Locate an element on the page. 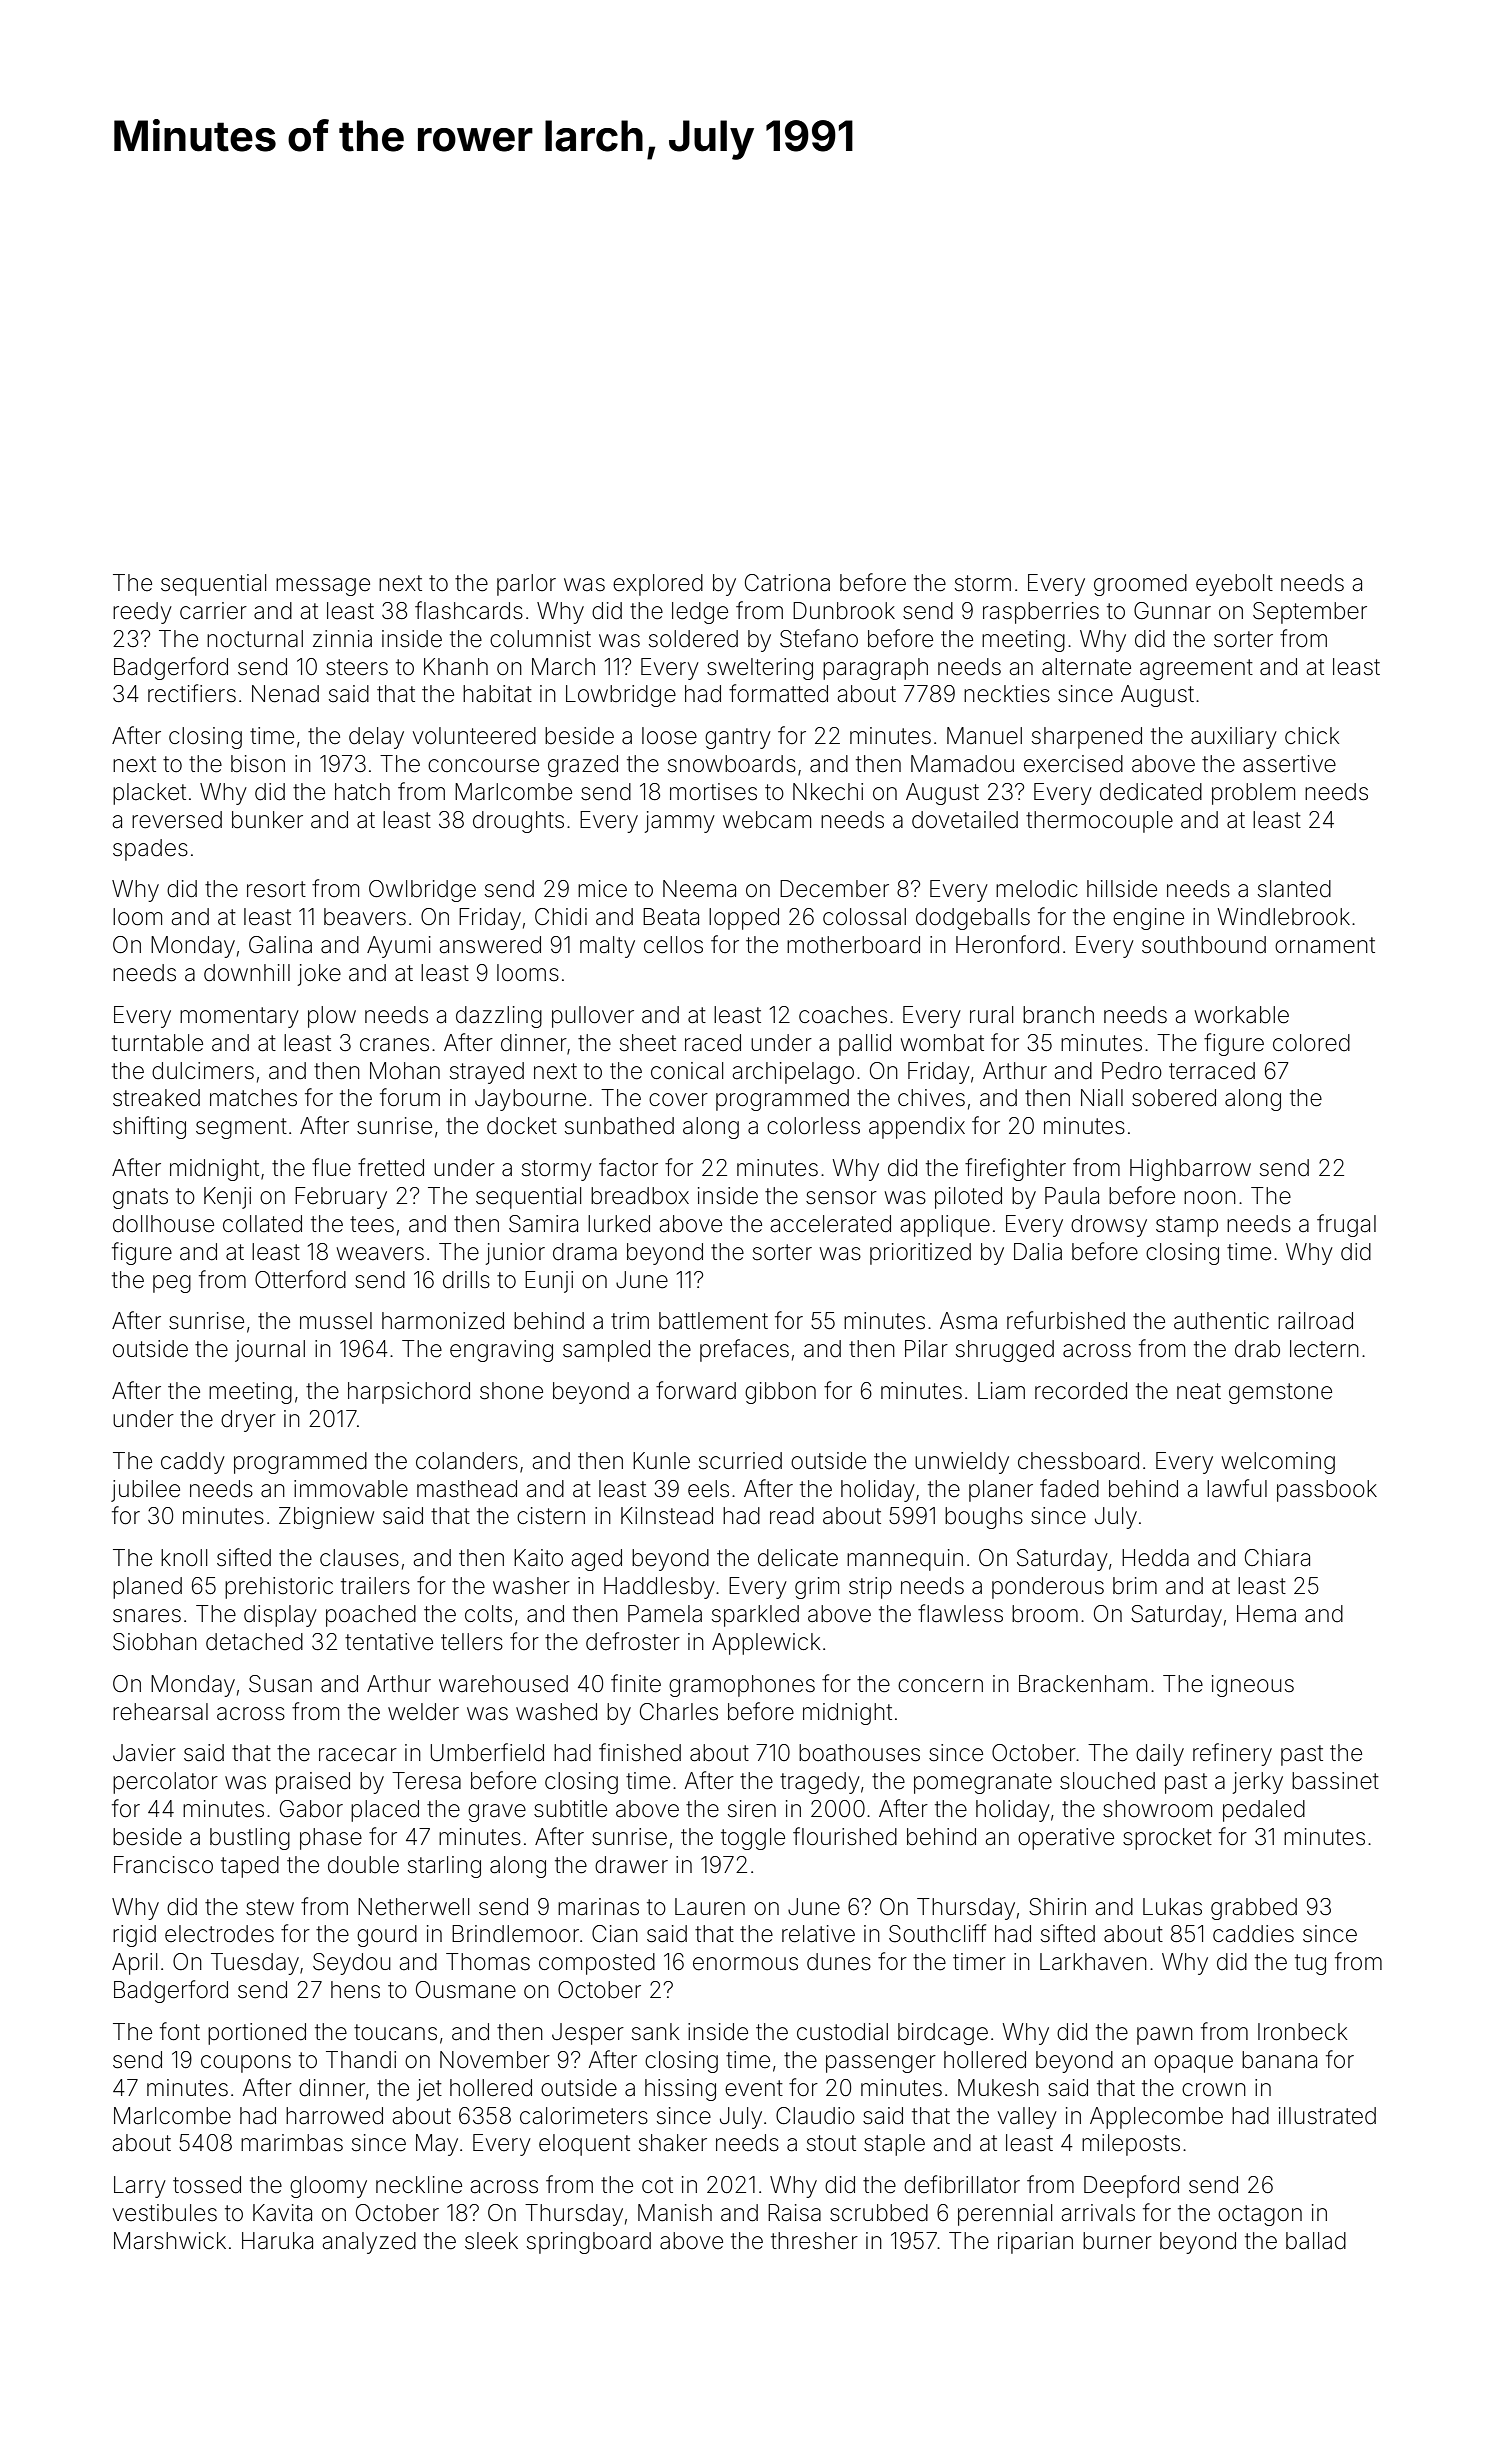 The width and height of the document is (1496, 2464). Stefano is located at coordinates (819, 638).
